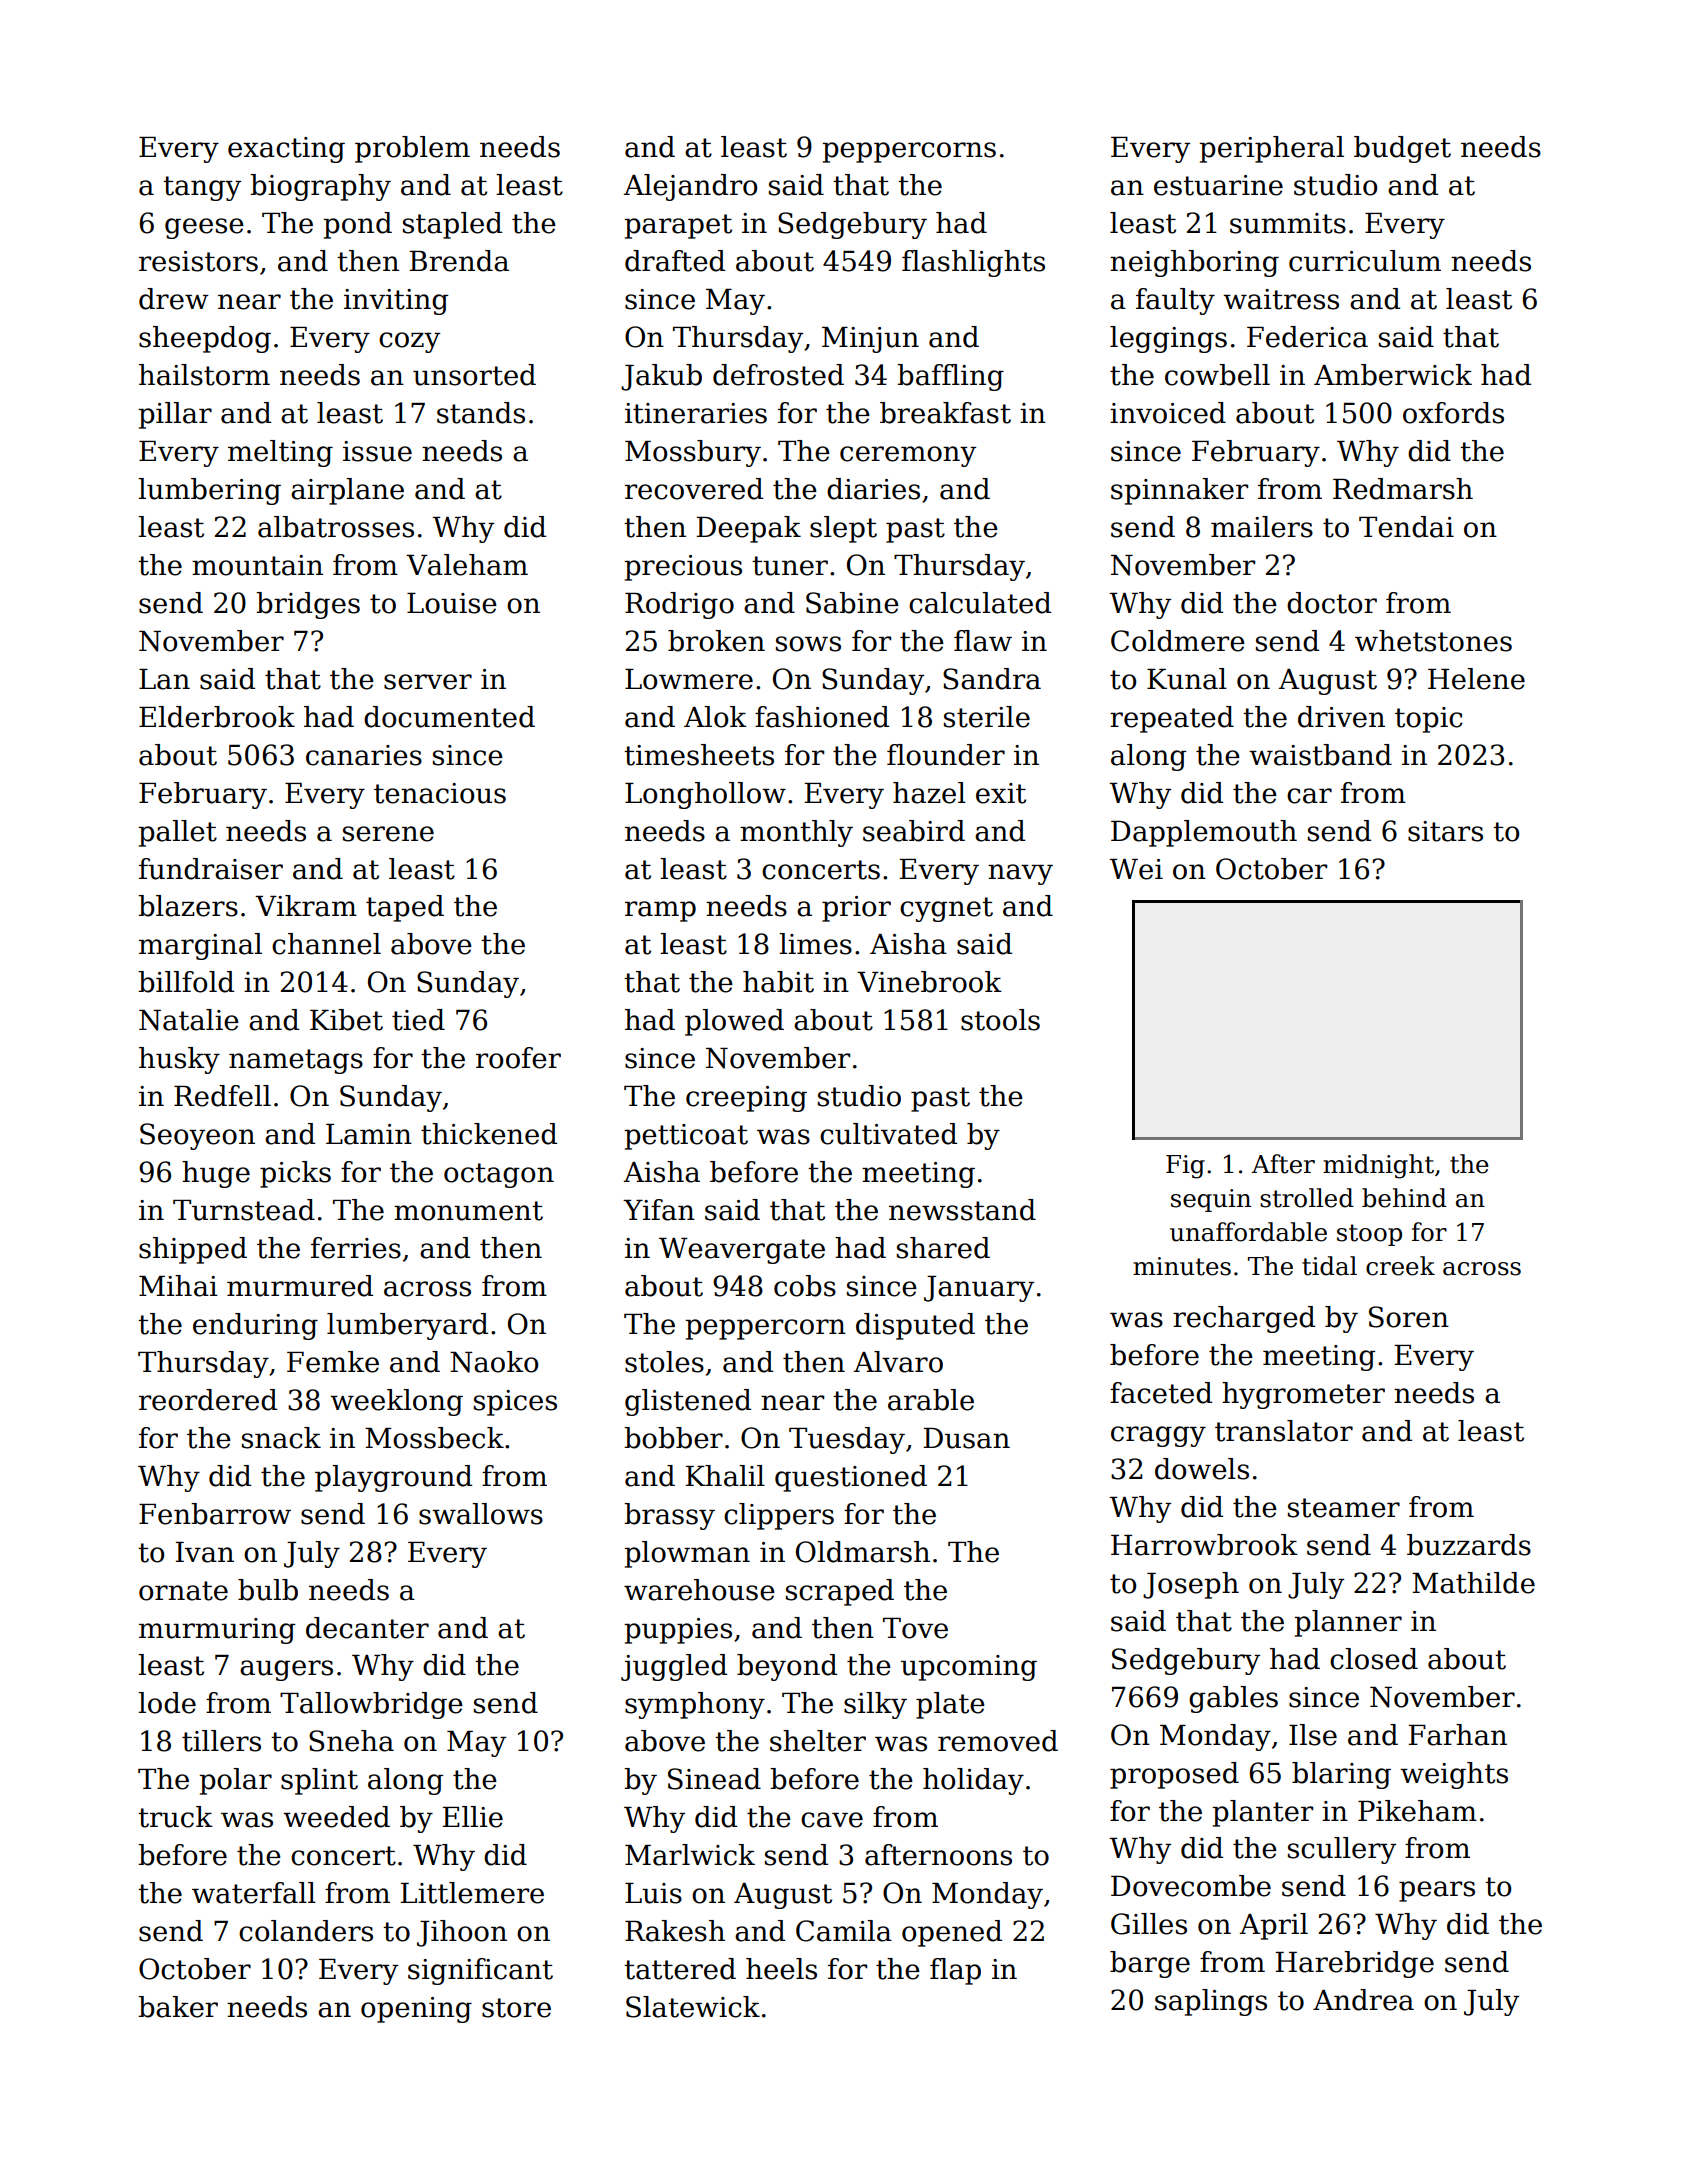 The width and height of the screenshot is (1683, 2178). What do you see at coordinates (840, 1592) in the screenshot?
I see `scraped` at bounding box center [840, 1592].
